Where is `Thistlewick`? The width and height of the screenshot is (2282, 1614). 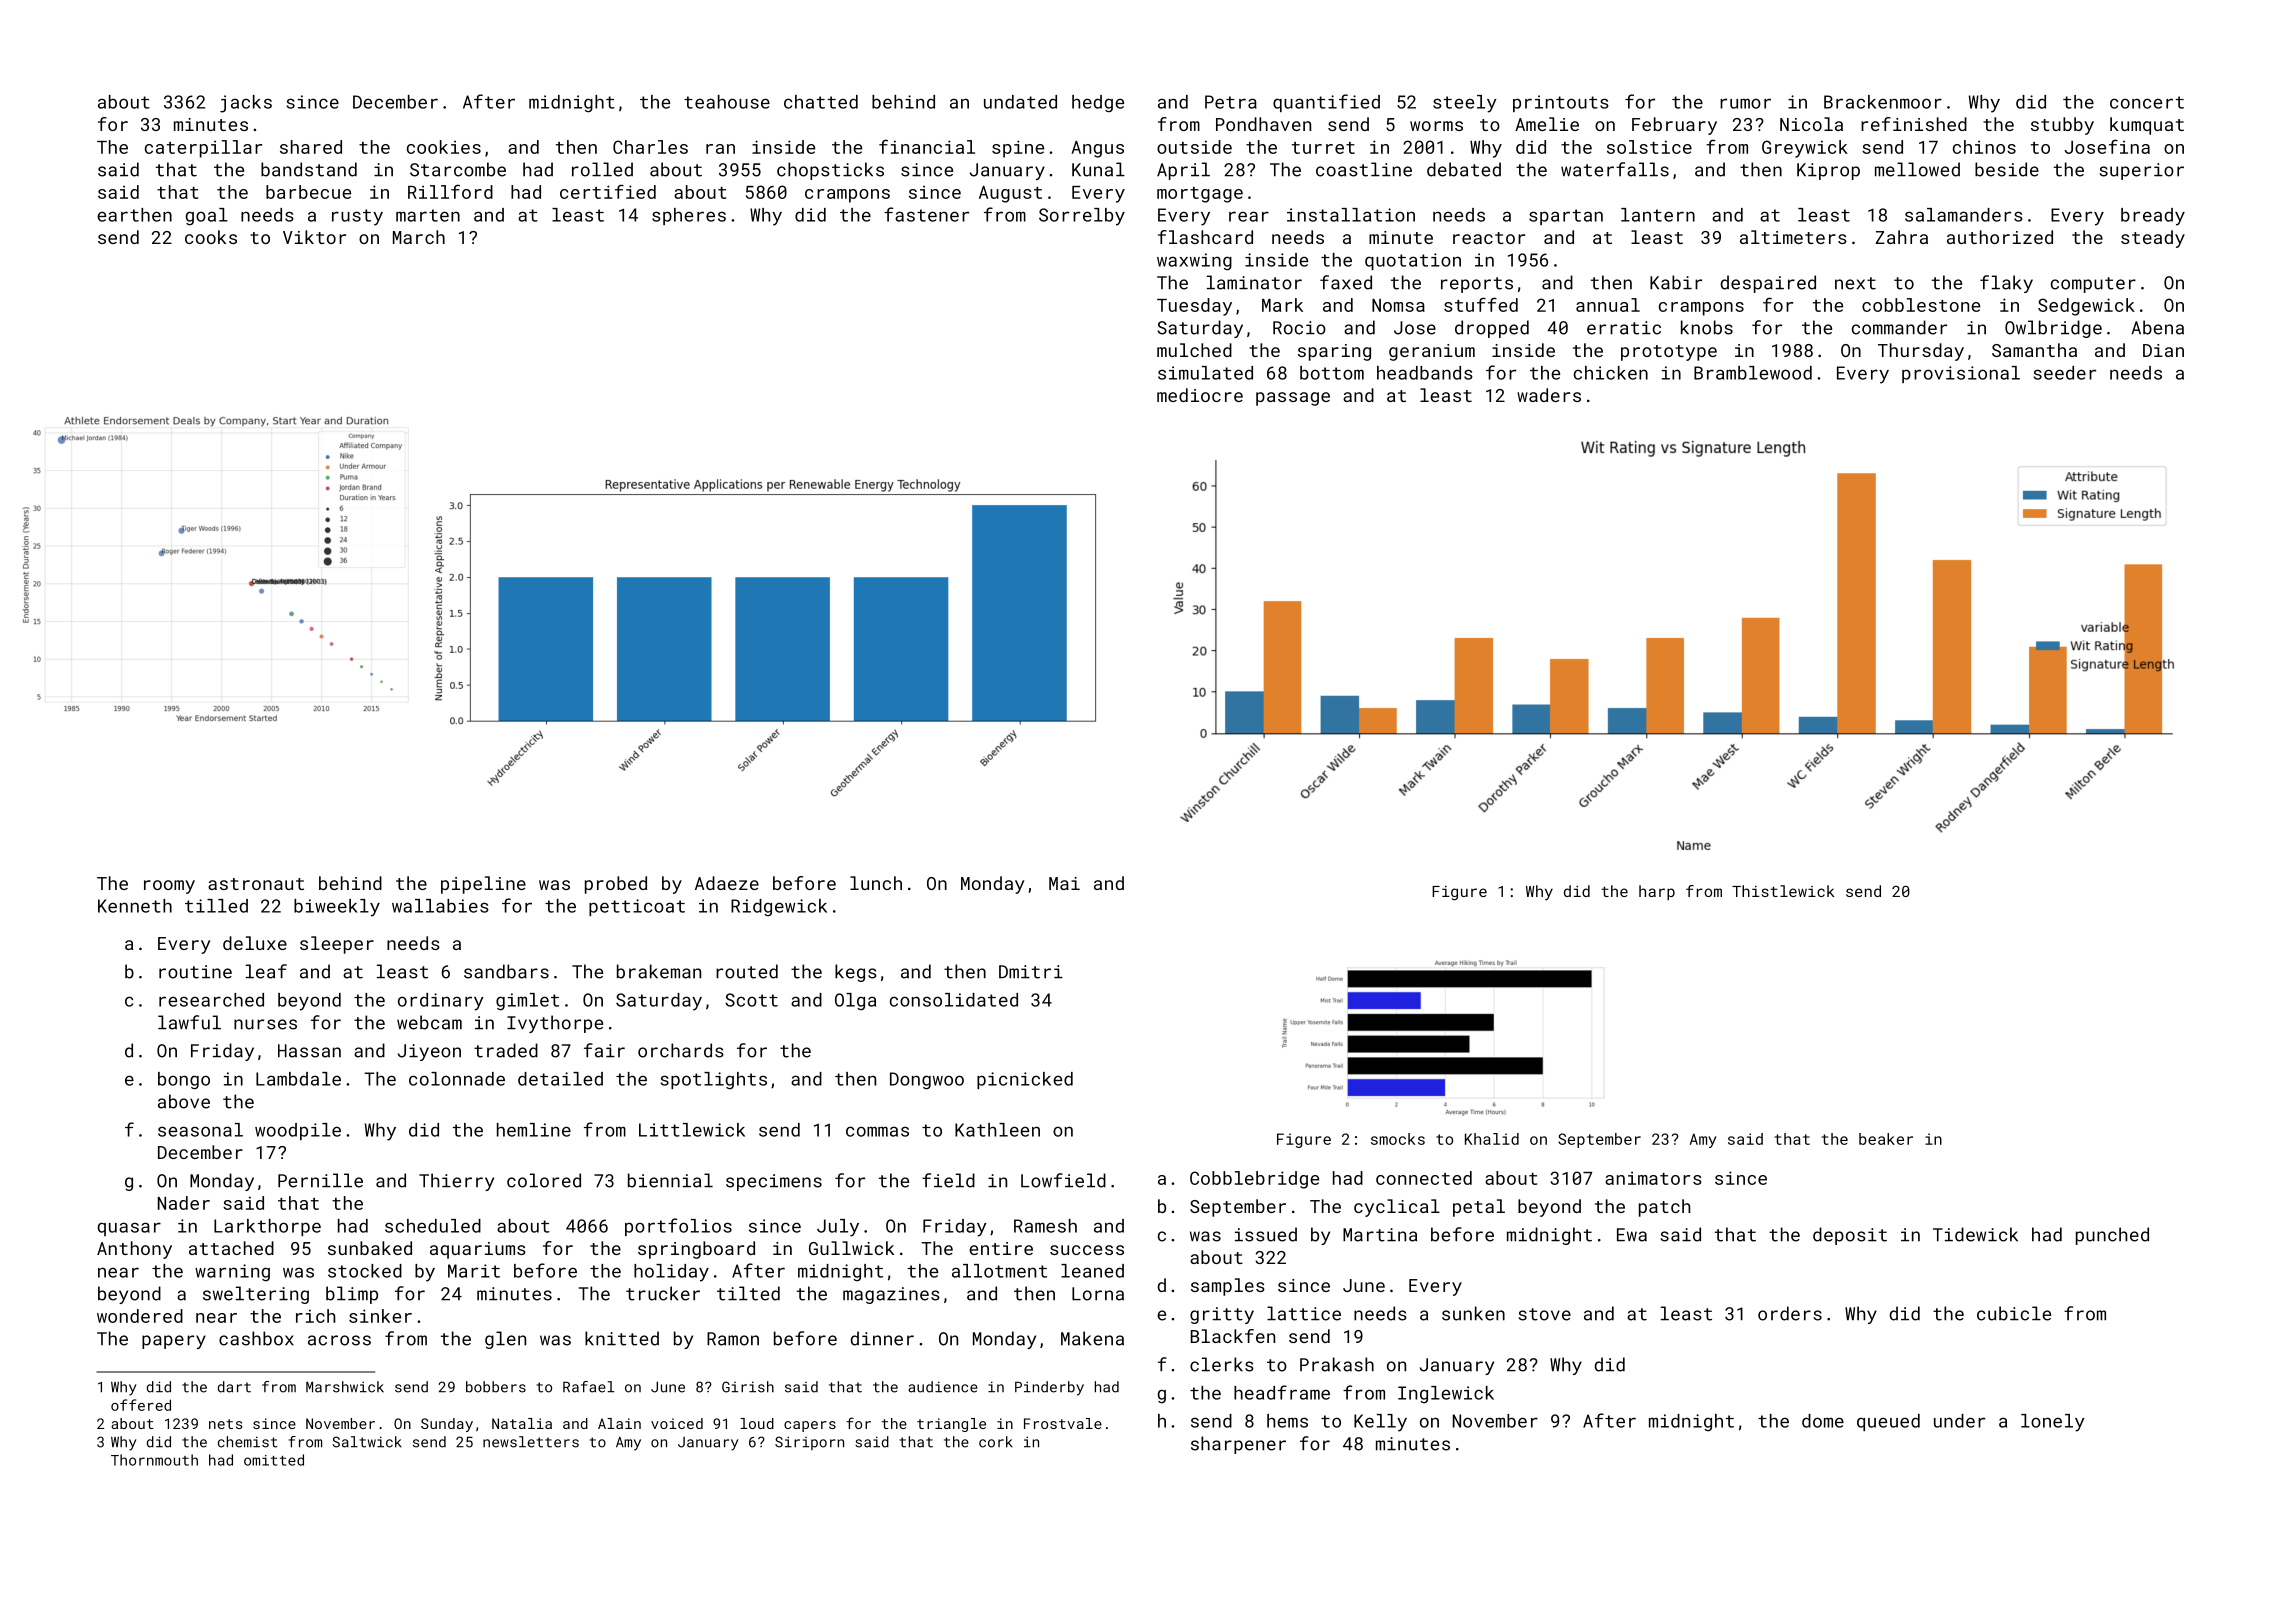
Thistlewick is located at coordinates (1783, 891).
